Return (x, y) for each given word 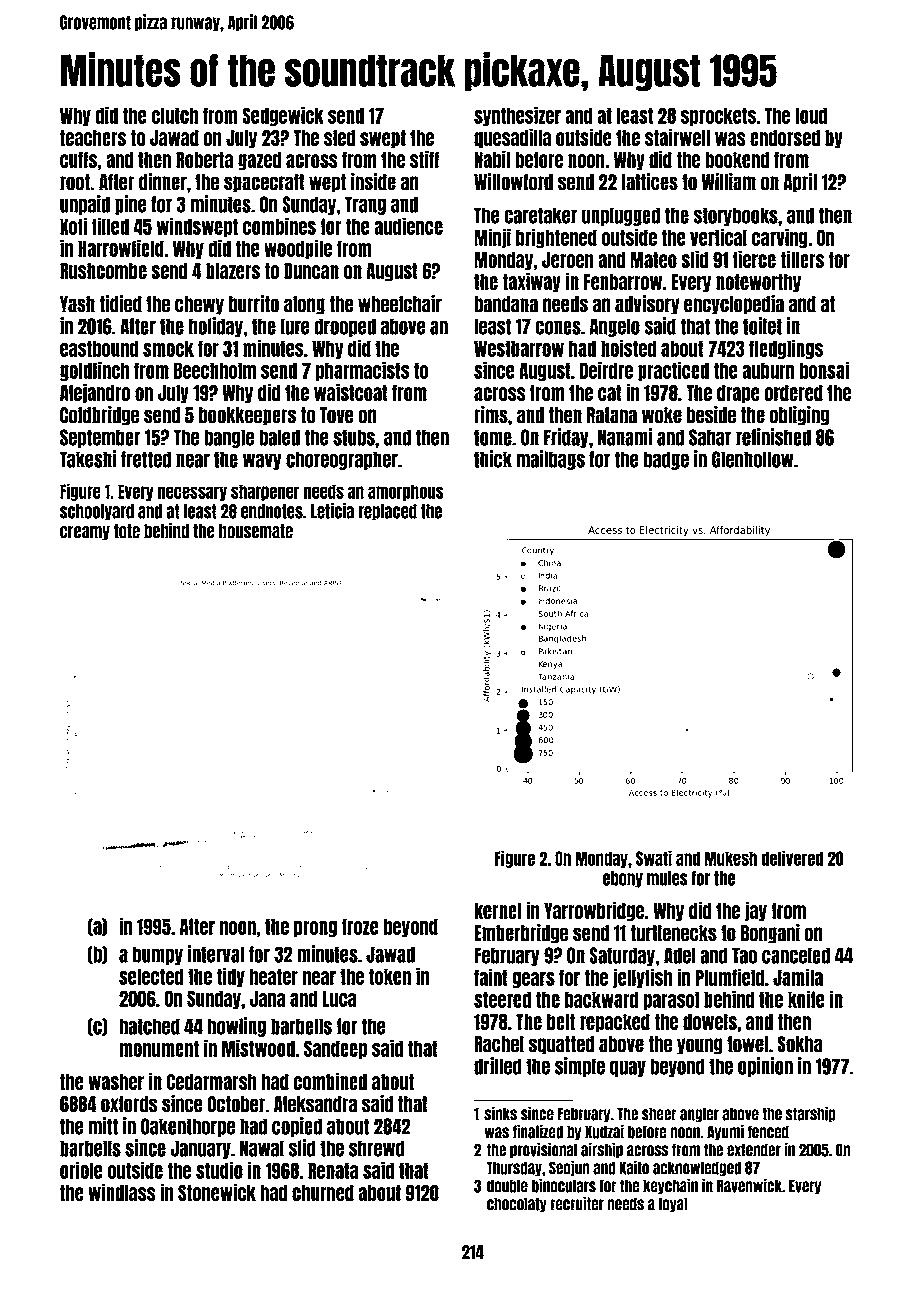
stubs (354, 437)
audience (408, 226)
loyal (673, 1205)
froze (360, 926)
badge (666, 460)
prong (315, 929)
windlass (122, 1192)
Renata (333, 1170)
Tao (744, 955)
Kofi (73, 226)
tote (127, 531)
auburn (768, 370)
